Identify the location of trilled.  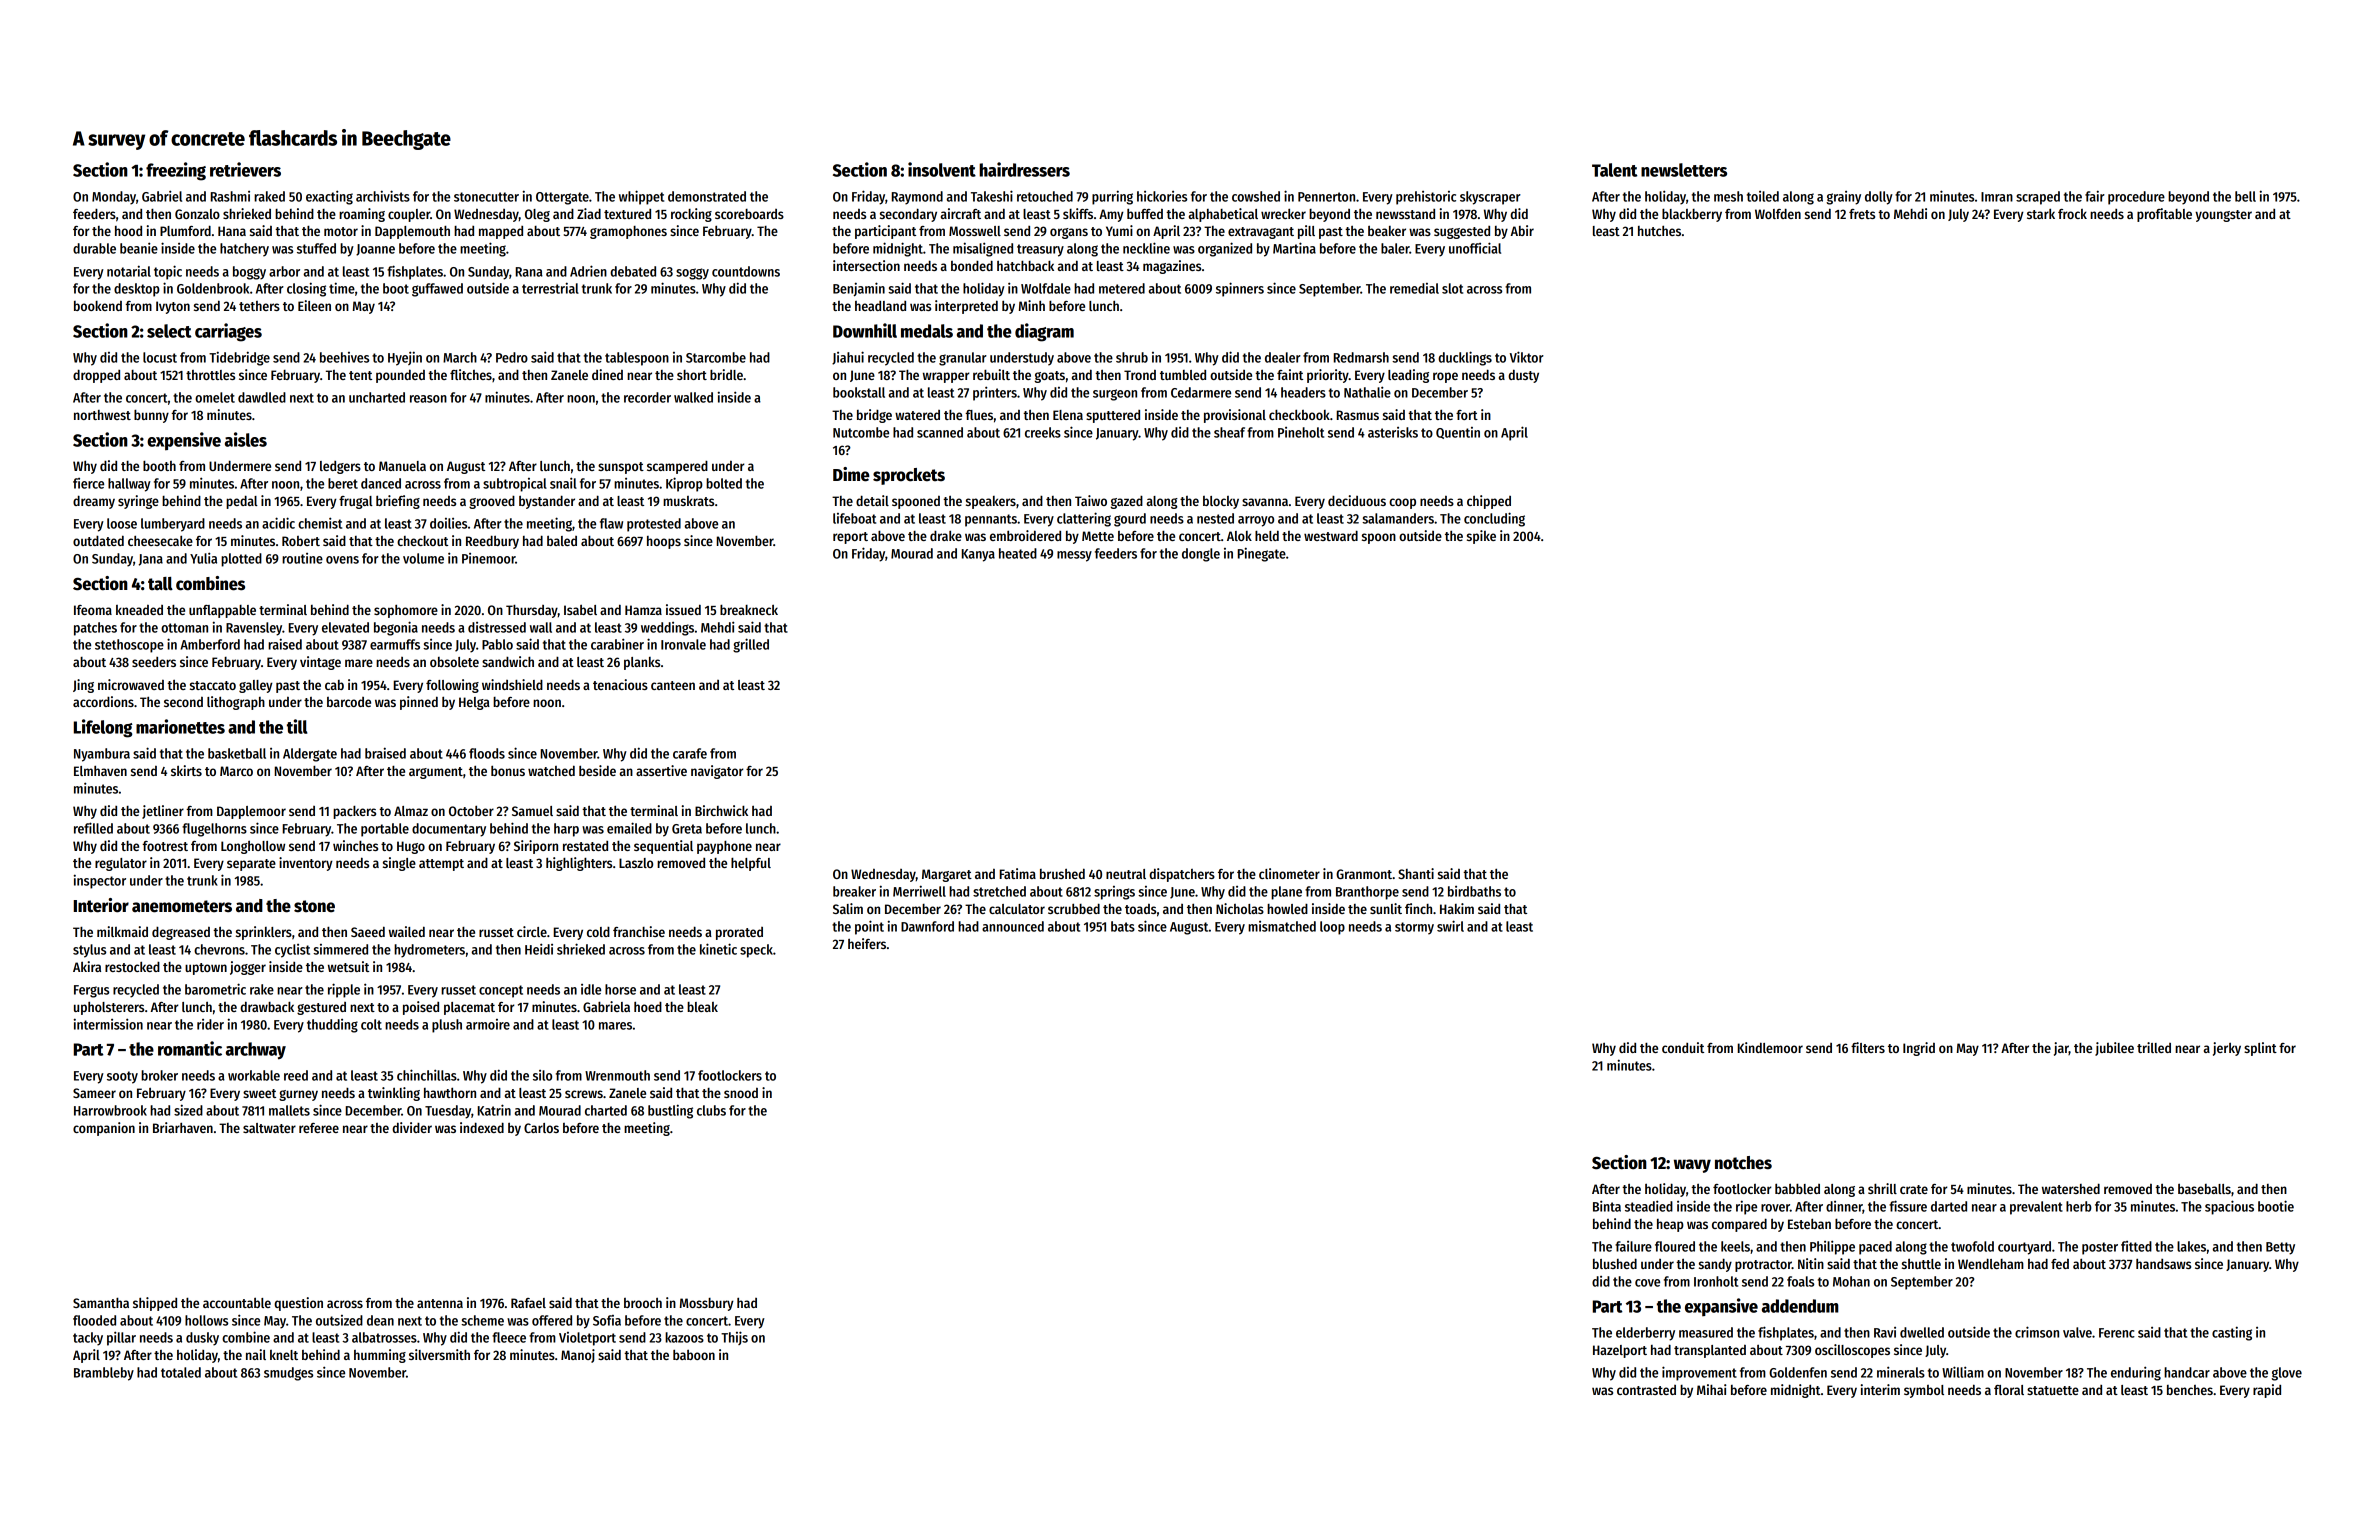
(2154, 1047).
